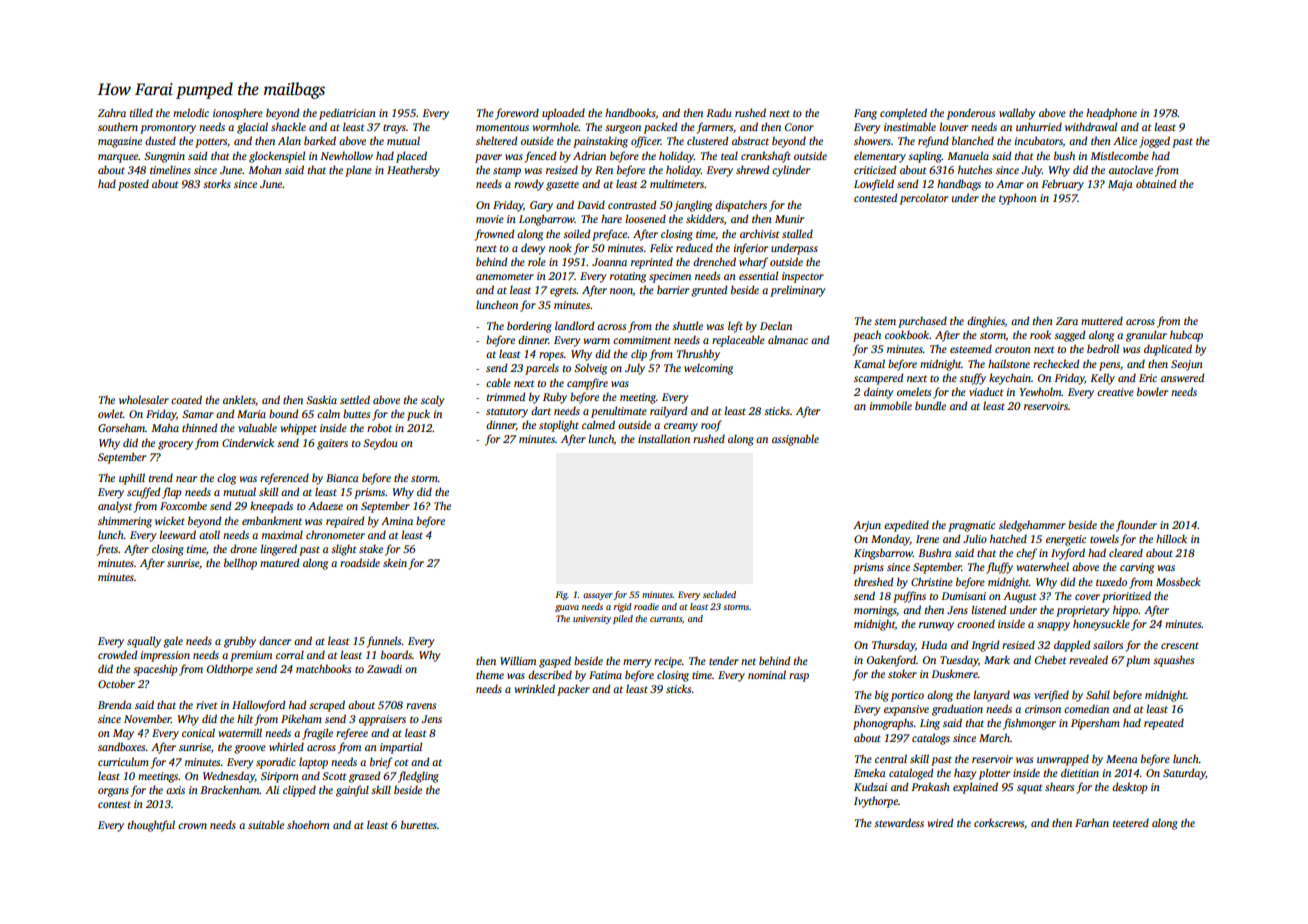 This screenshot has height=924, width=1308. Describe the element at coordinates (799, 127) in the screenshot. I see `Conor` at that location.
